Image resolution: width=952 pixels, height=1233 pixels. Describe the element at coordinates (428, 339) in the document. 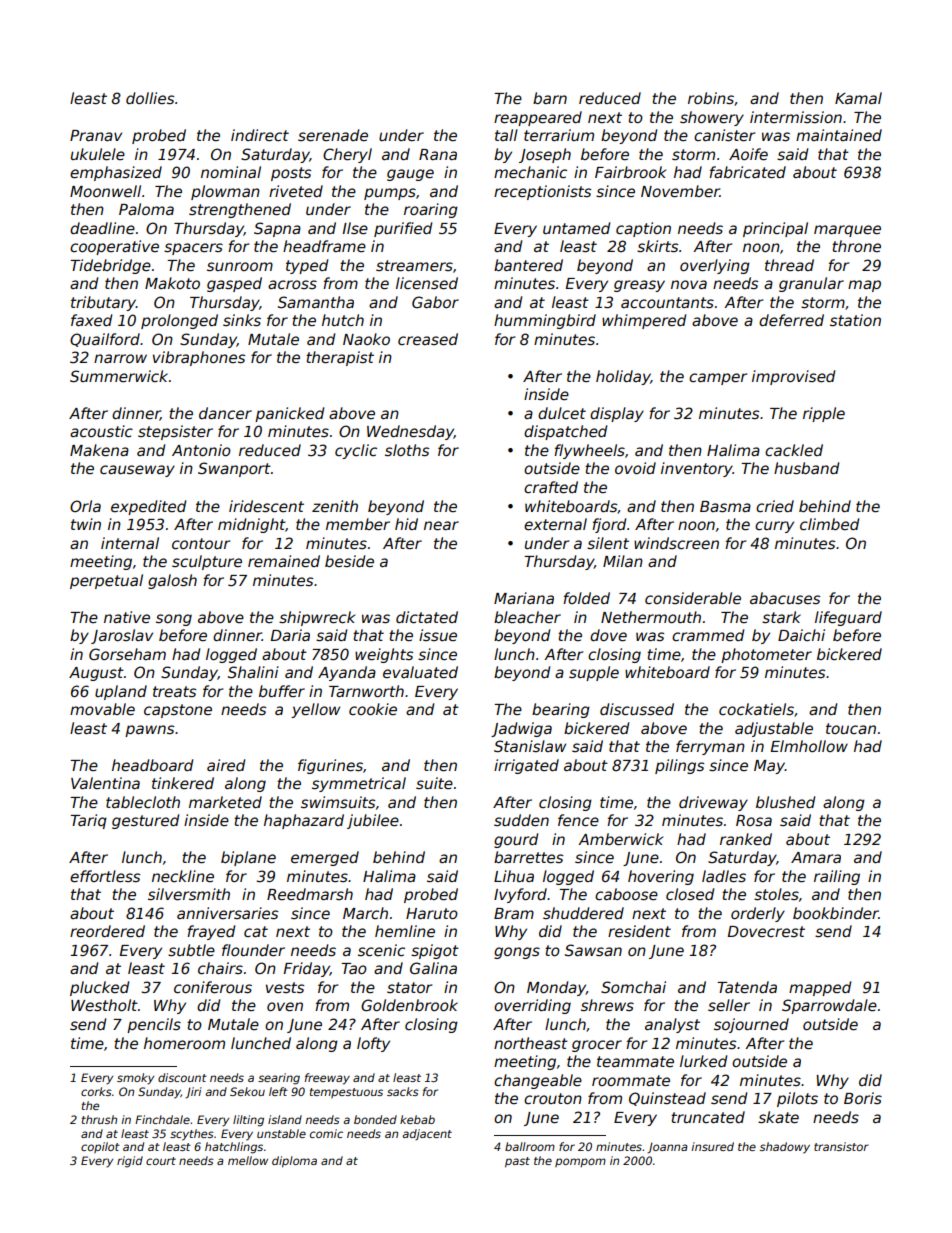

I see `creased` at that location.
